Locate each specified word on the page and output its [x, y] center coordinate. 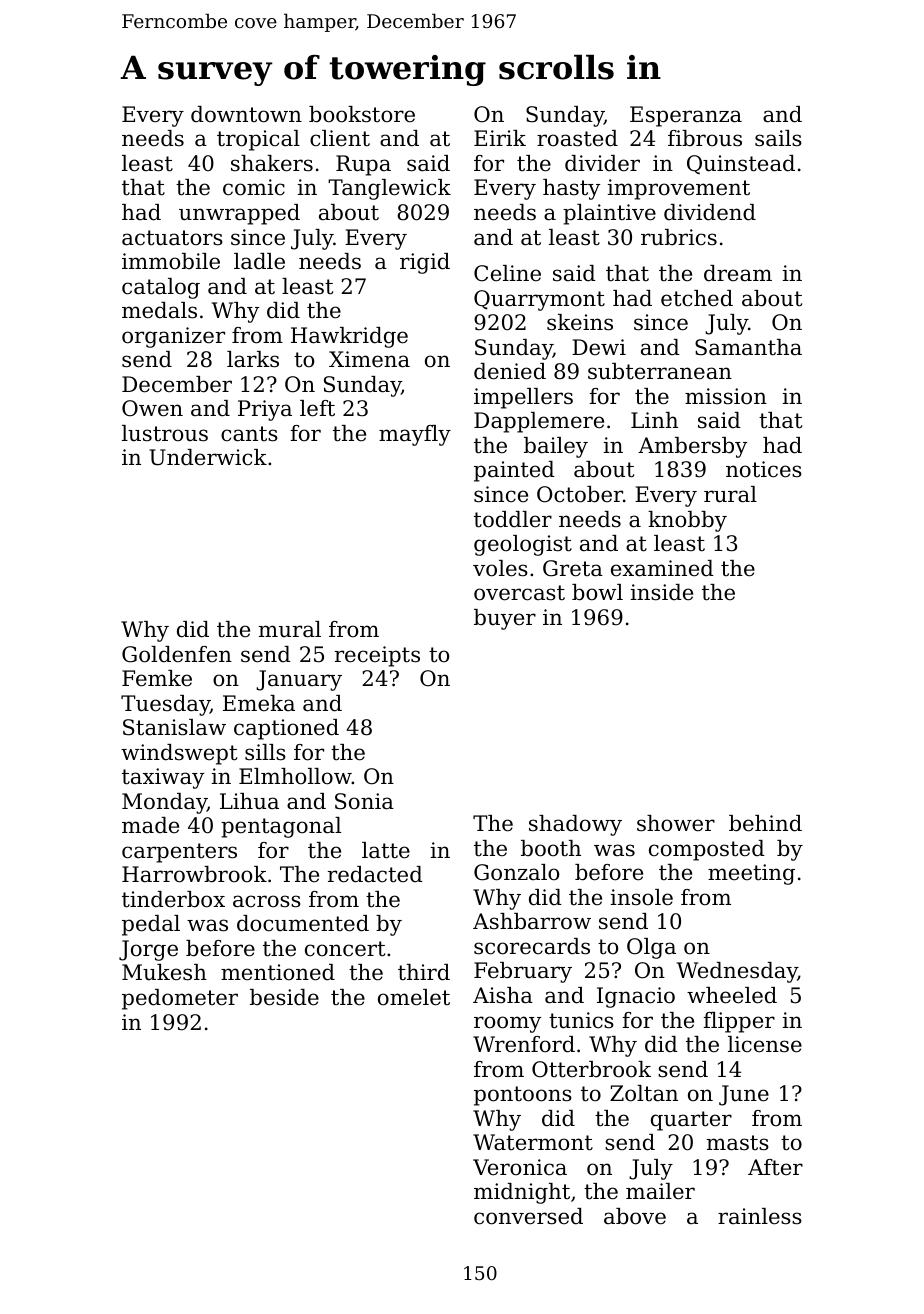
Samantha [748, 347]
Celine [507, 273]
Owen [152, 408]
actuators [172, 238]
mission [726, 396]
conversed [528, 1216]
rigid [425, 263]
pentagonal [281, 827]
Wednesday [737, 972]
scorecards [532, 946]
